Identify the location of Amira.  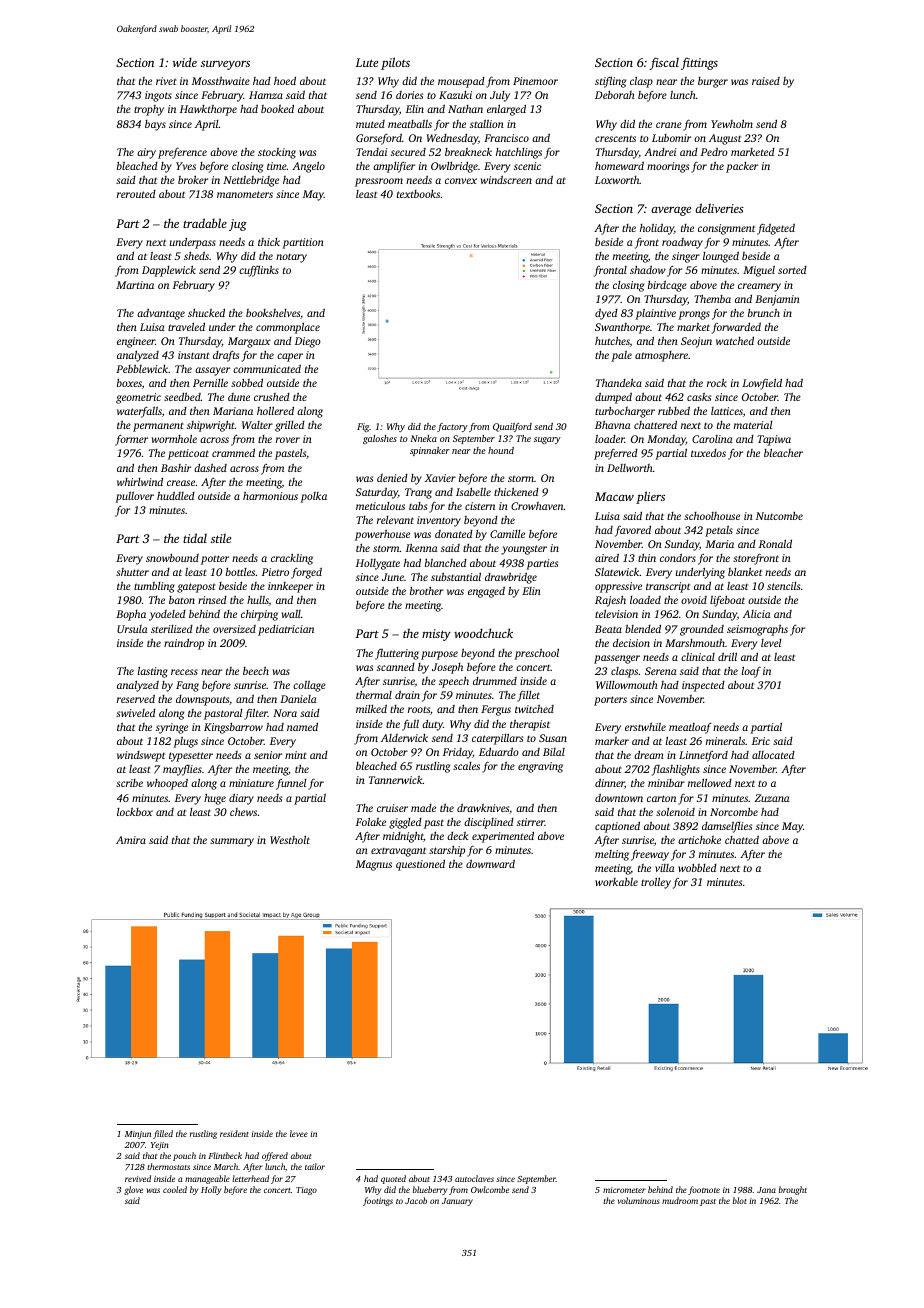
(131, 840).
